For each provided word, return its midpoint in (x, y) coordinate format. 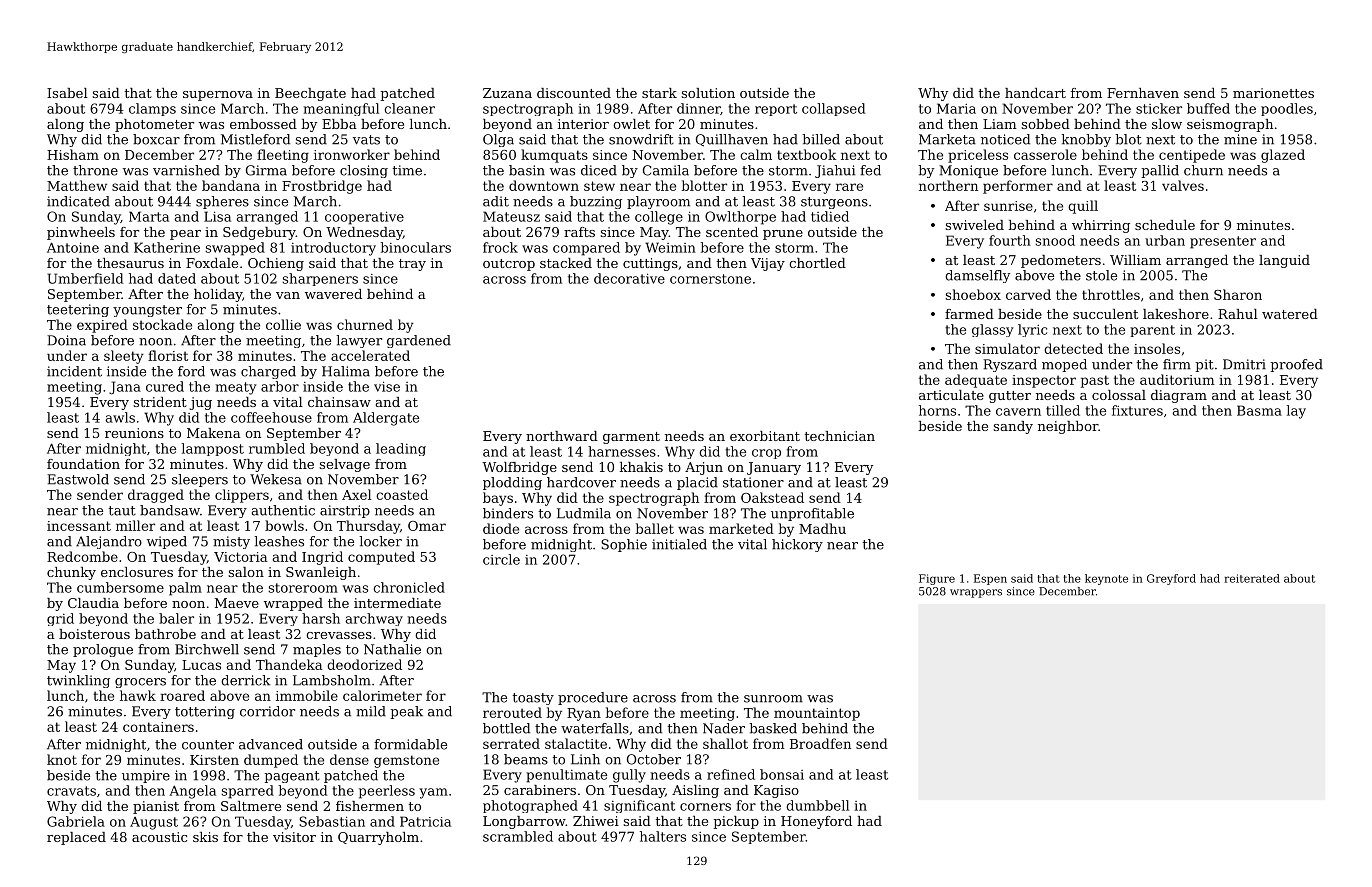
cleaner (409, 108)
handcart (1035, 93)
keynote (1106, 579)
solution (708, 93)
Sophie (624, 545)
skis (205, 837)
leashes (279, 541)
